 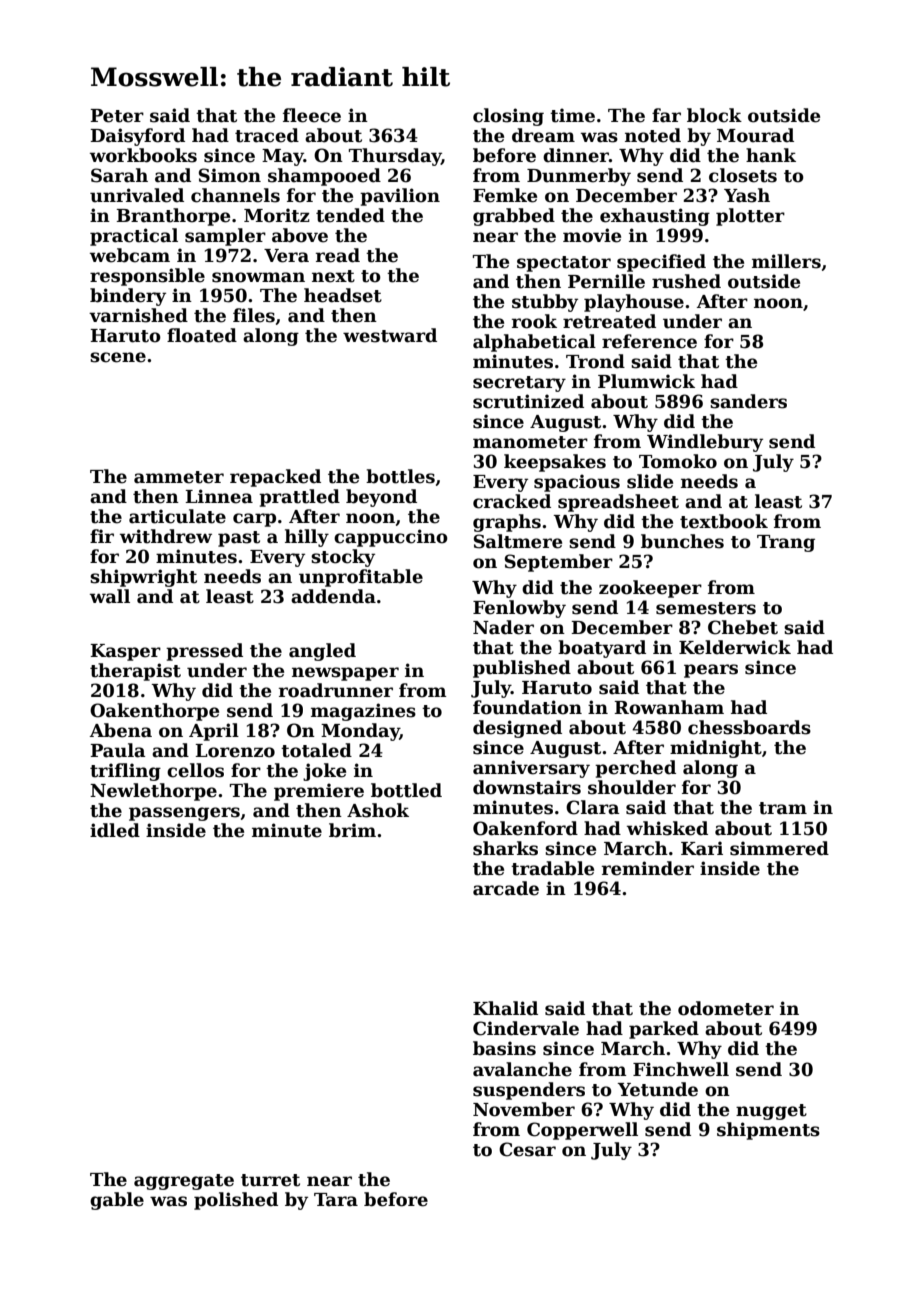 I want to click on aggregate, so click(x=184, y=1182).
